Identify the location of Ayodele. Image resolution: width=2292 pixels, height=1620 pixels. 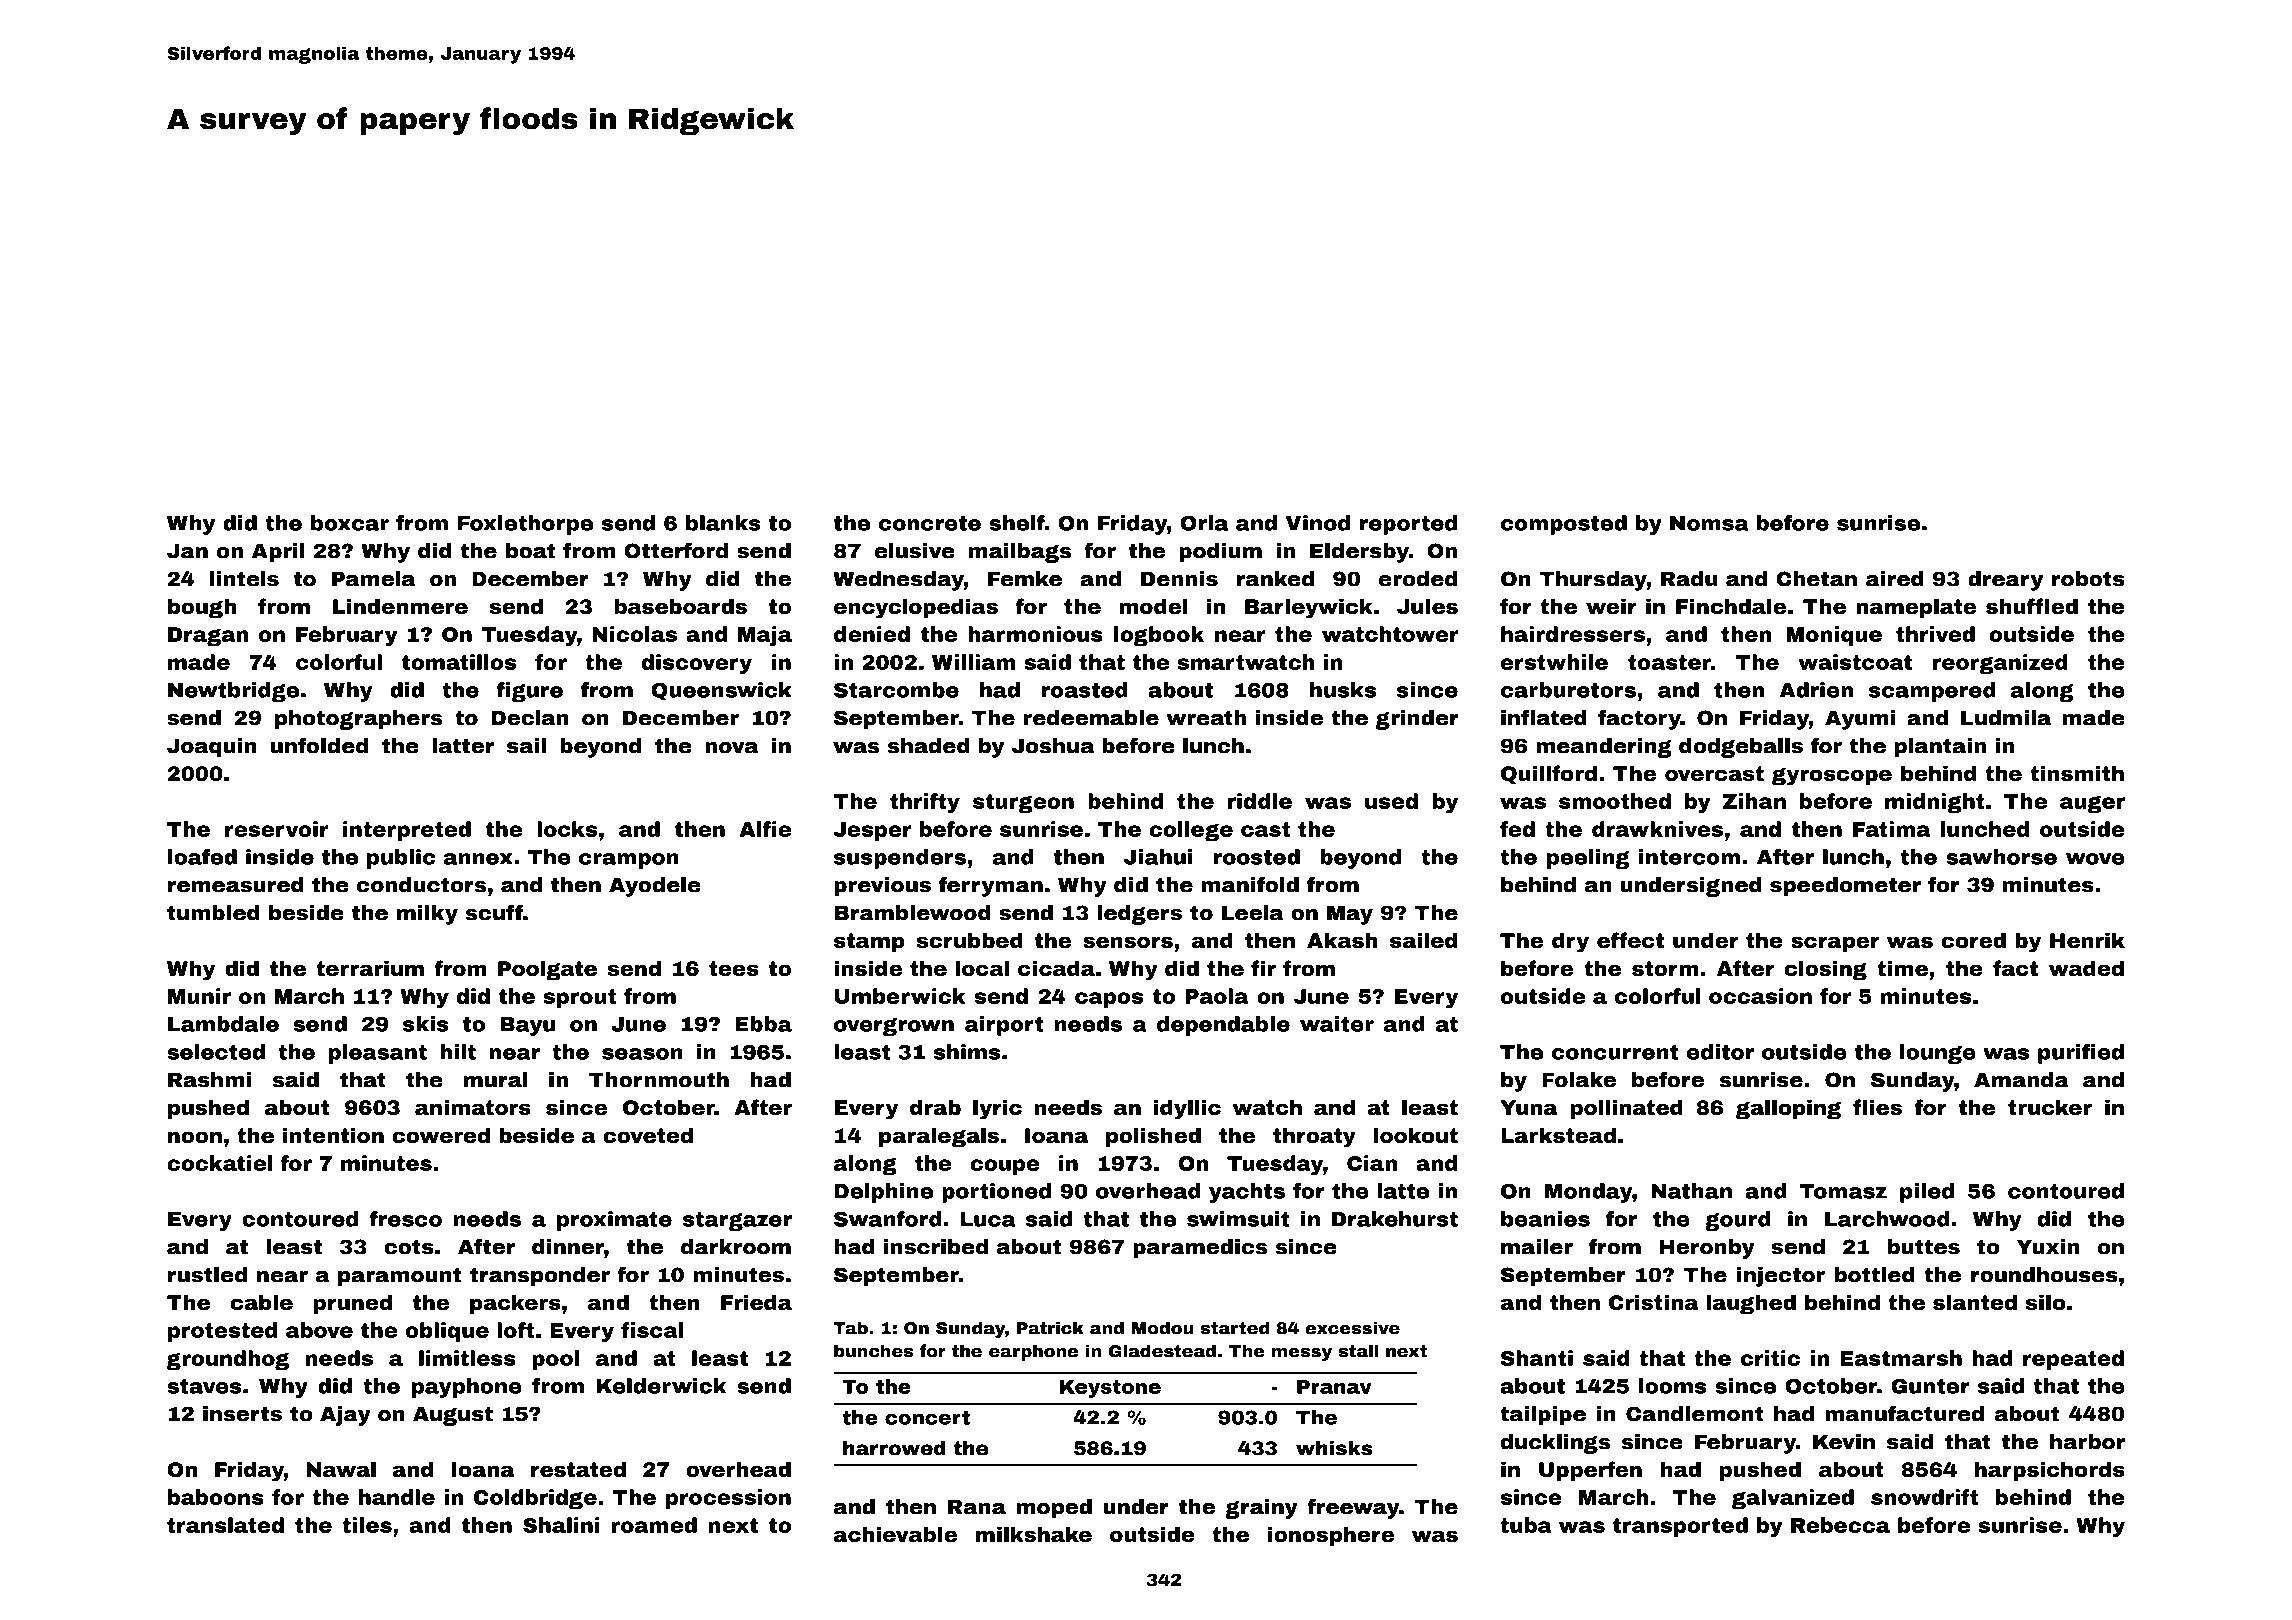
(655, 887).
